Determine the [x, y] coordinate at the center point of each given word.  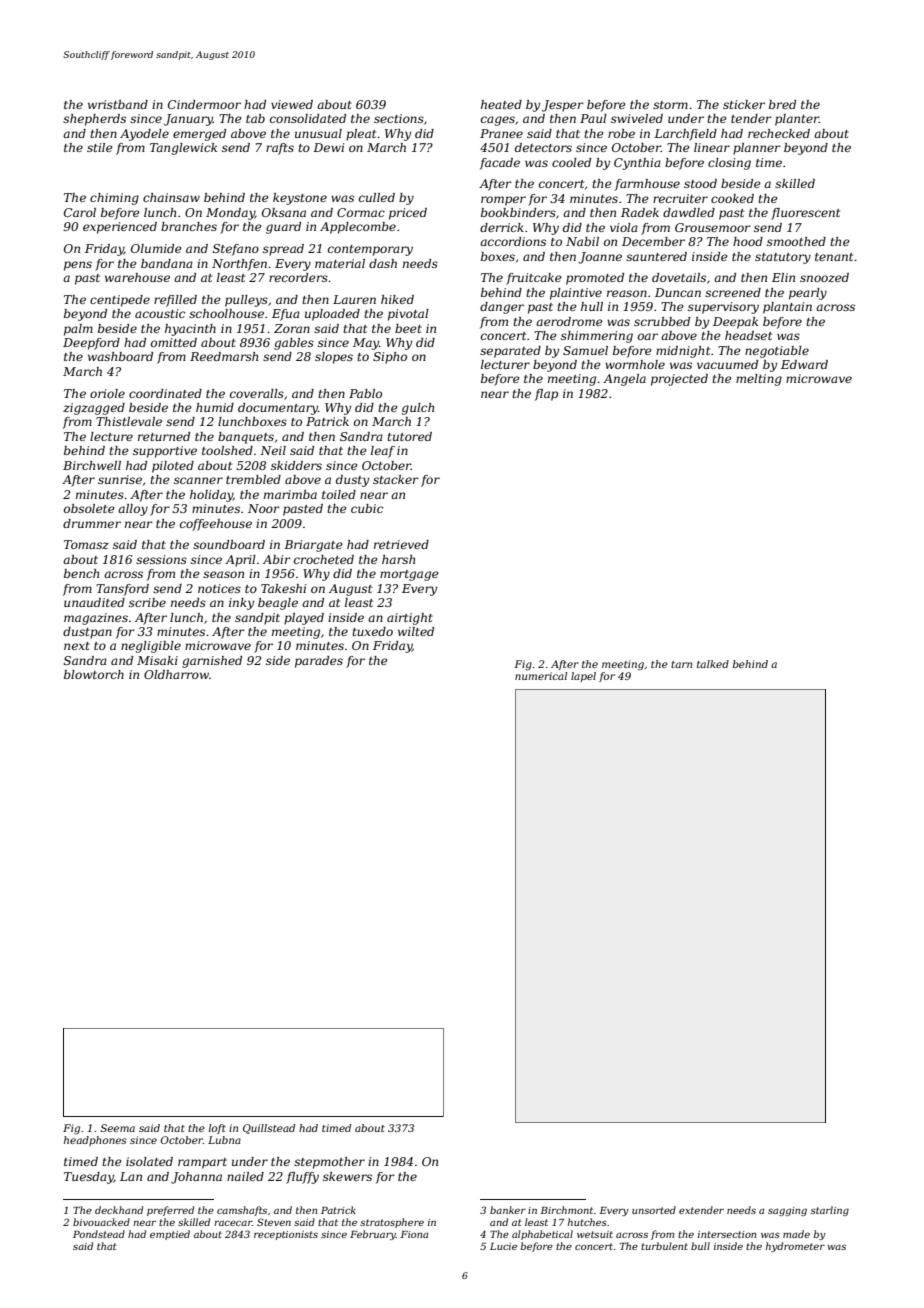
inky [241, 604]
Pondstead [99, 1234]
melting [759, 380]
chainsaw [171, 197]
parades [319, 662]
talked [713, 664]
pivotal [408, 315]
